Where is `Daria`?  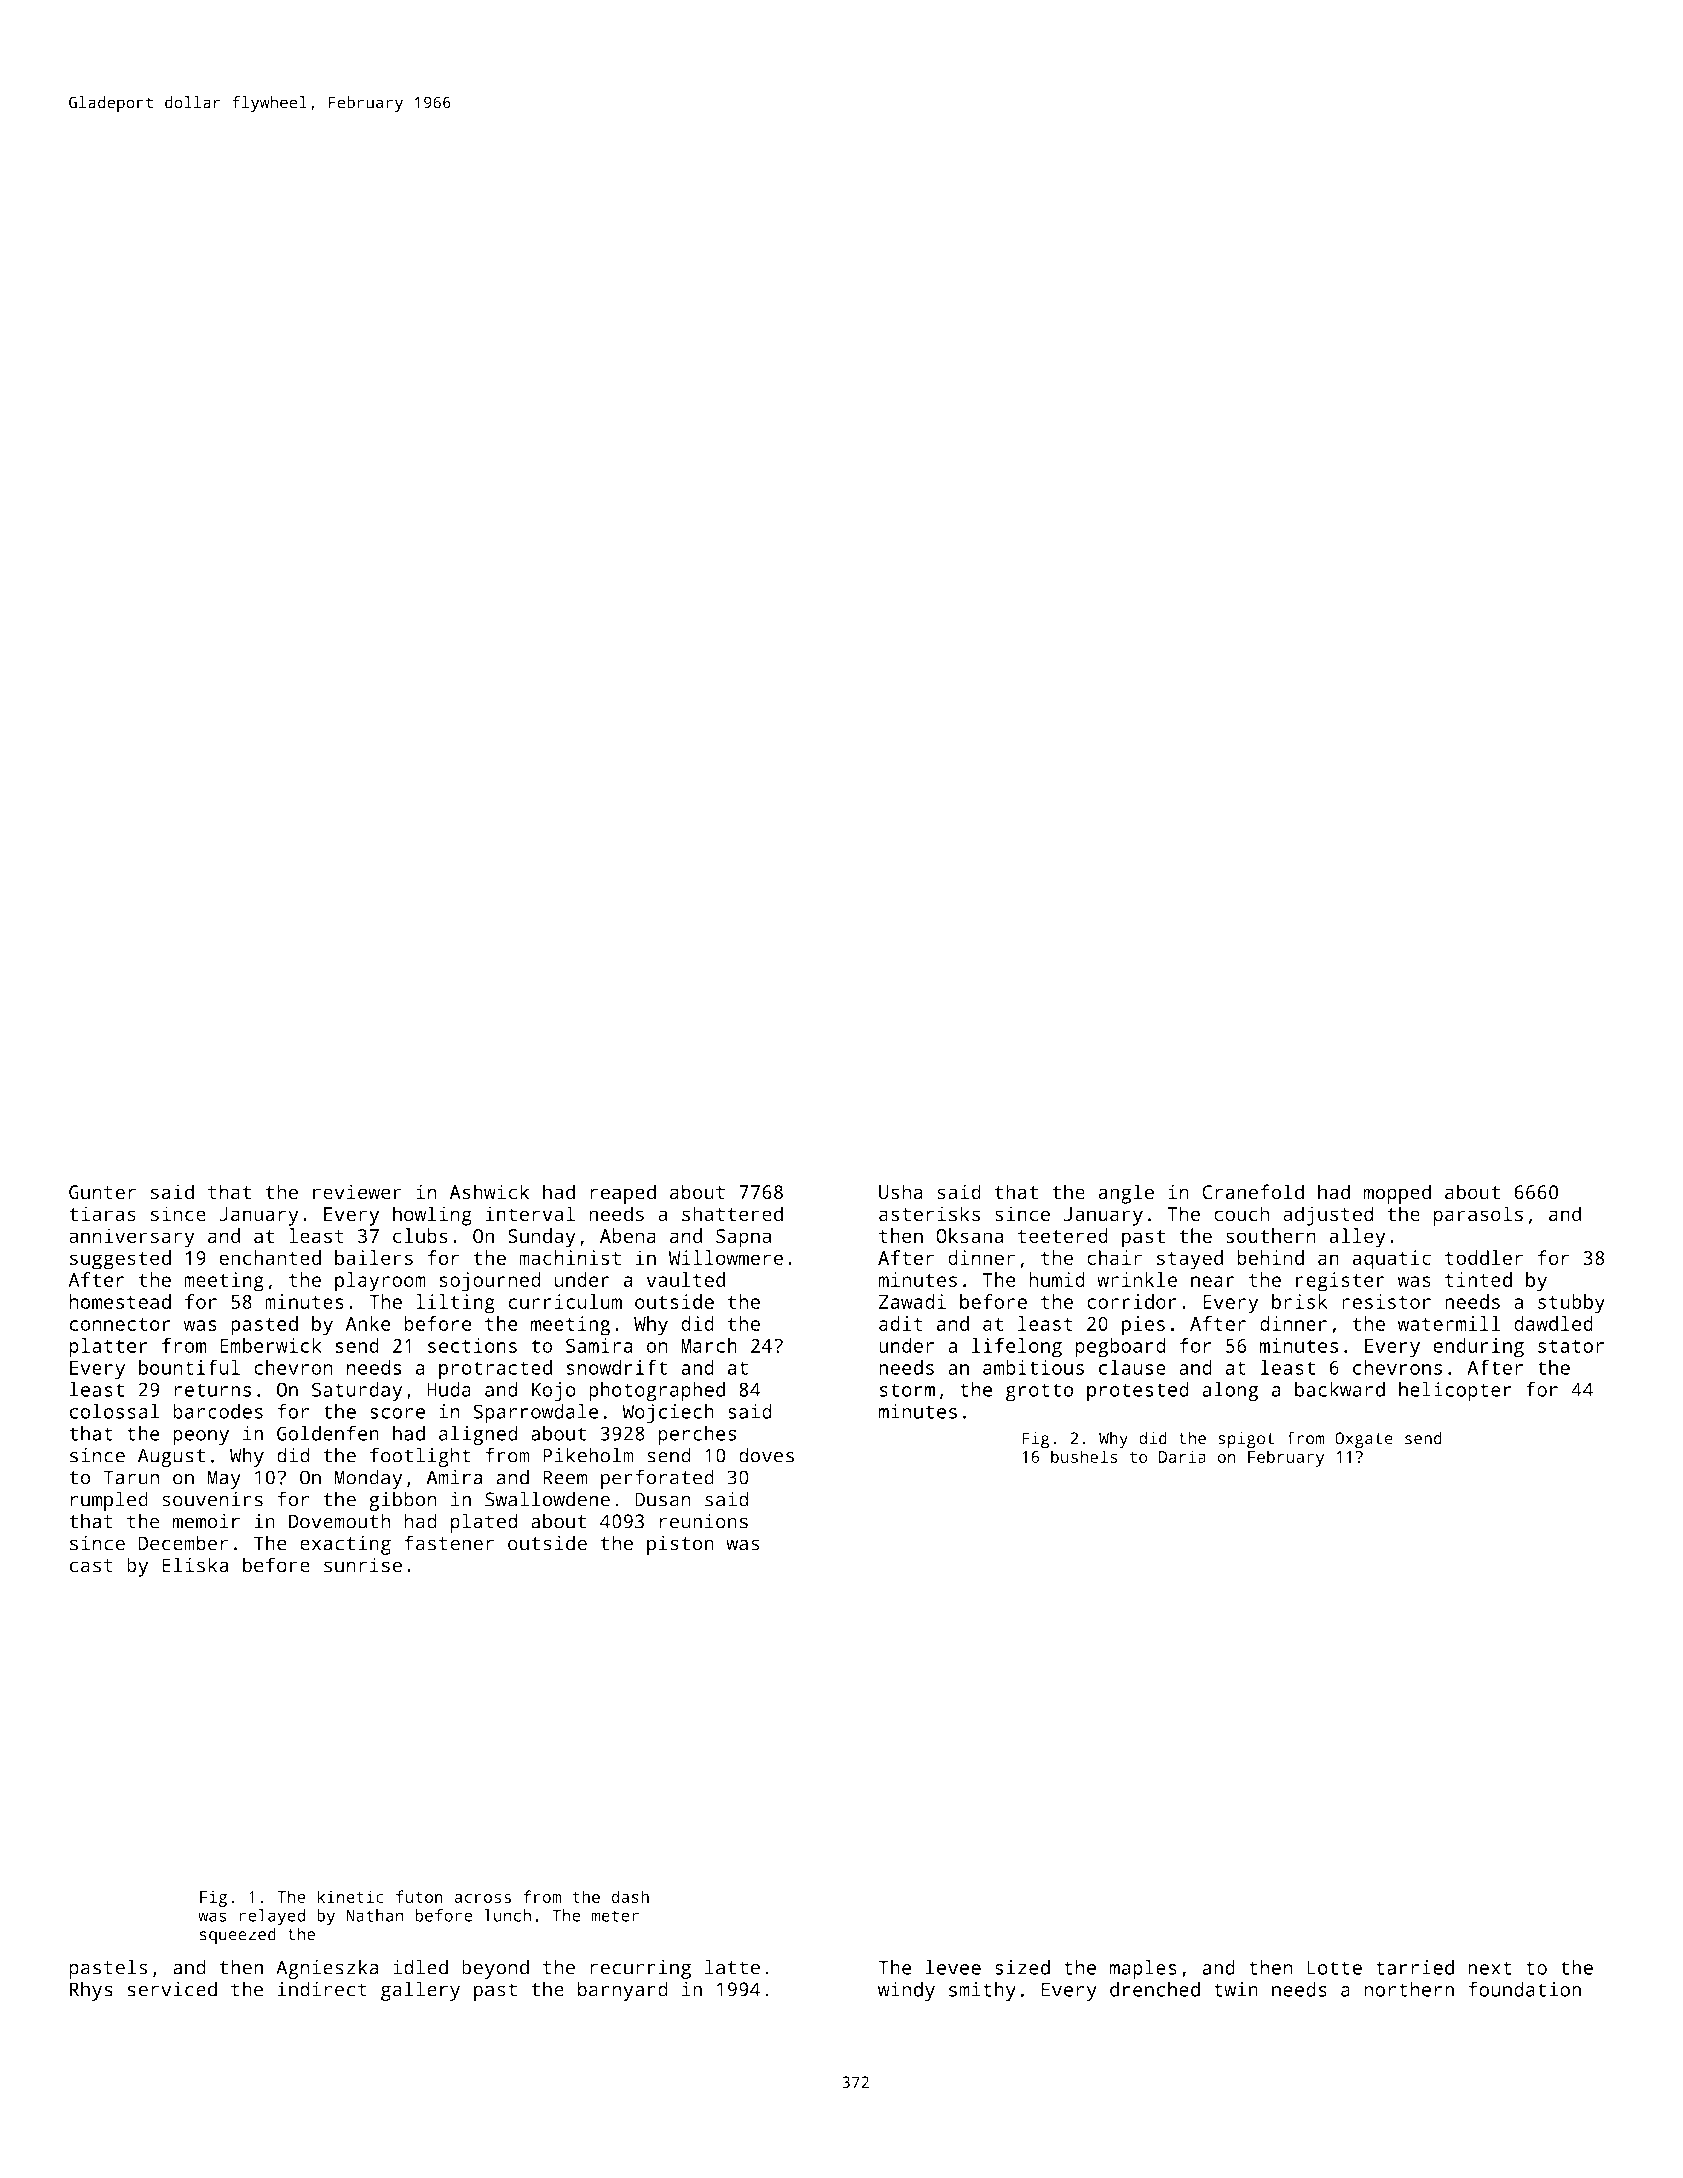
Daria is located at coordinates (1182, 1456).
